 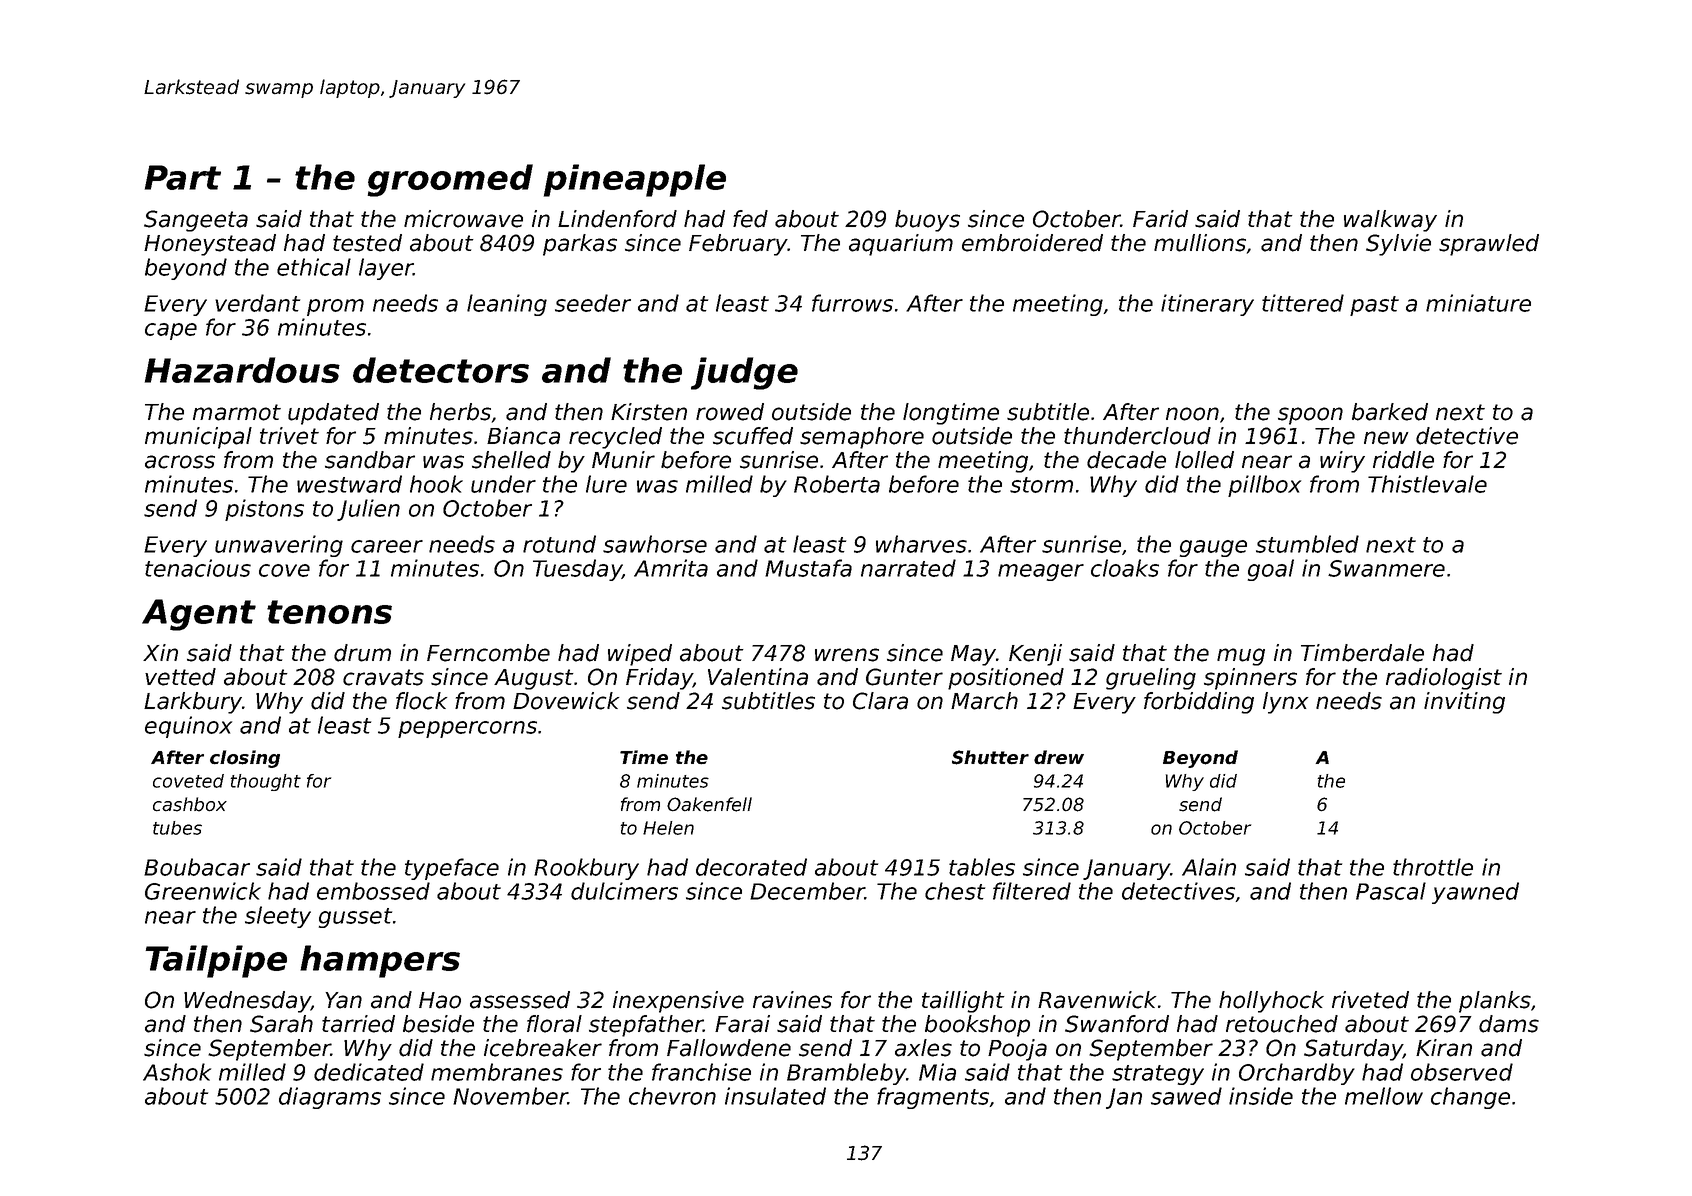 I want to click on walkway, so click(x=1390, y=221).
